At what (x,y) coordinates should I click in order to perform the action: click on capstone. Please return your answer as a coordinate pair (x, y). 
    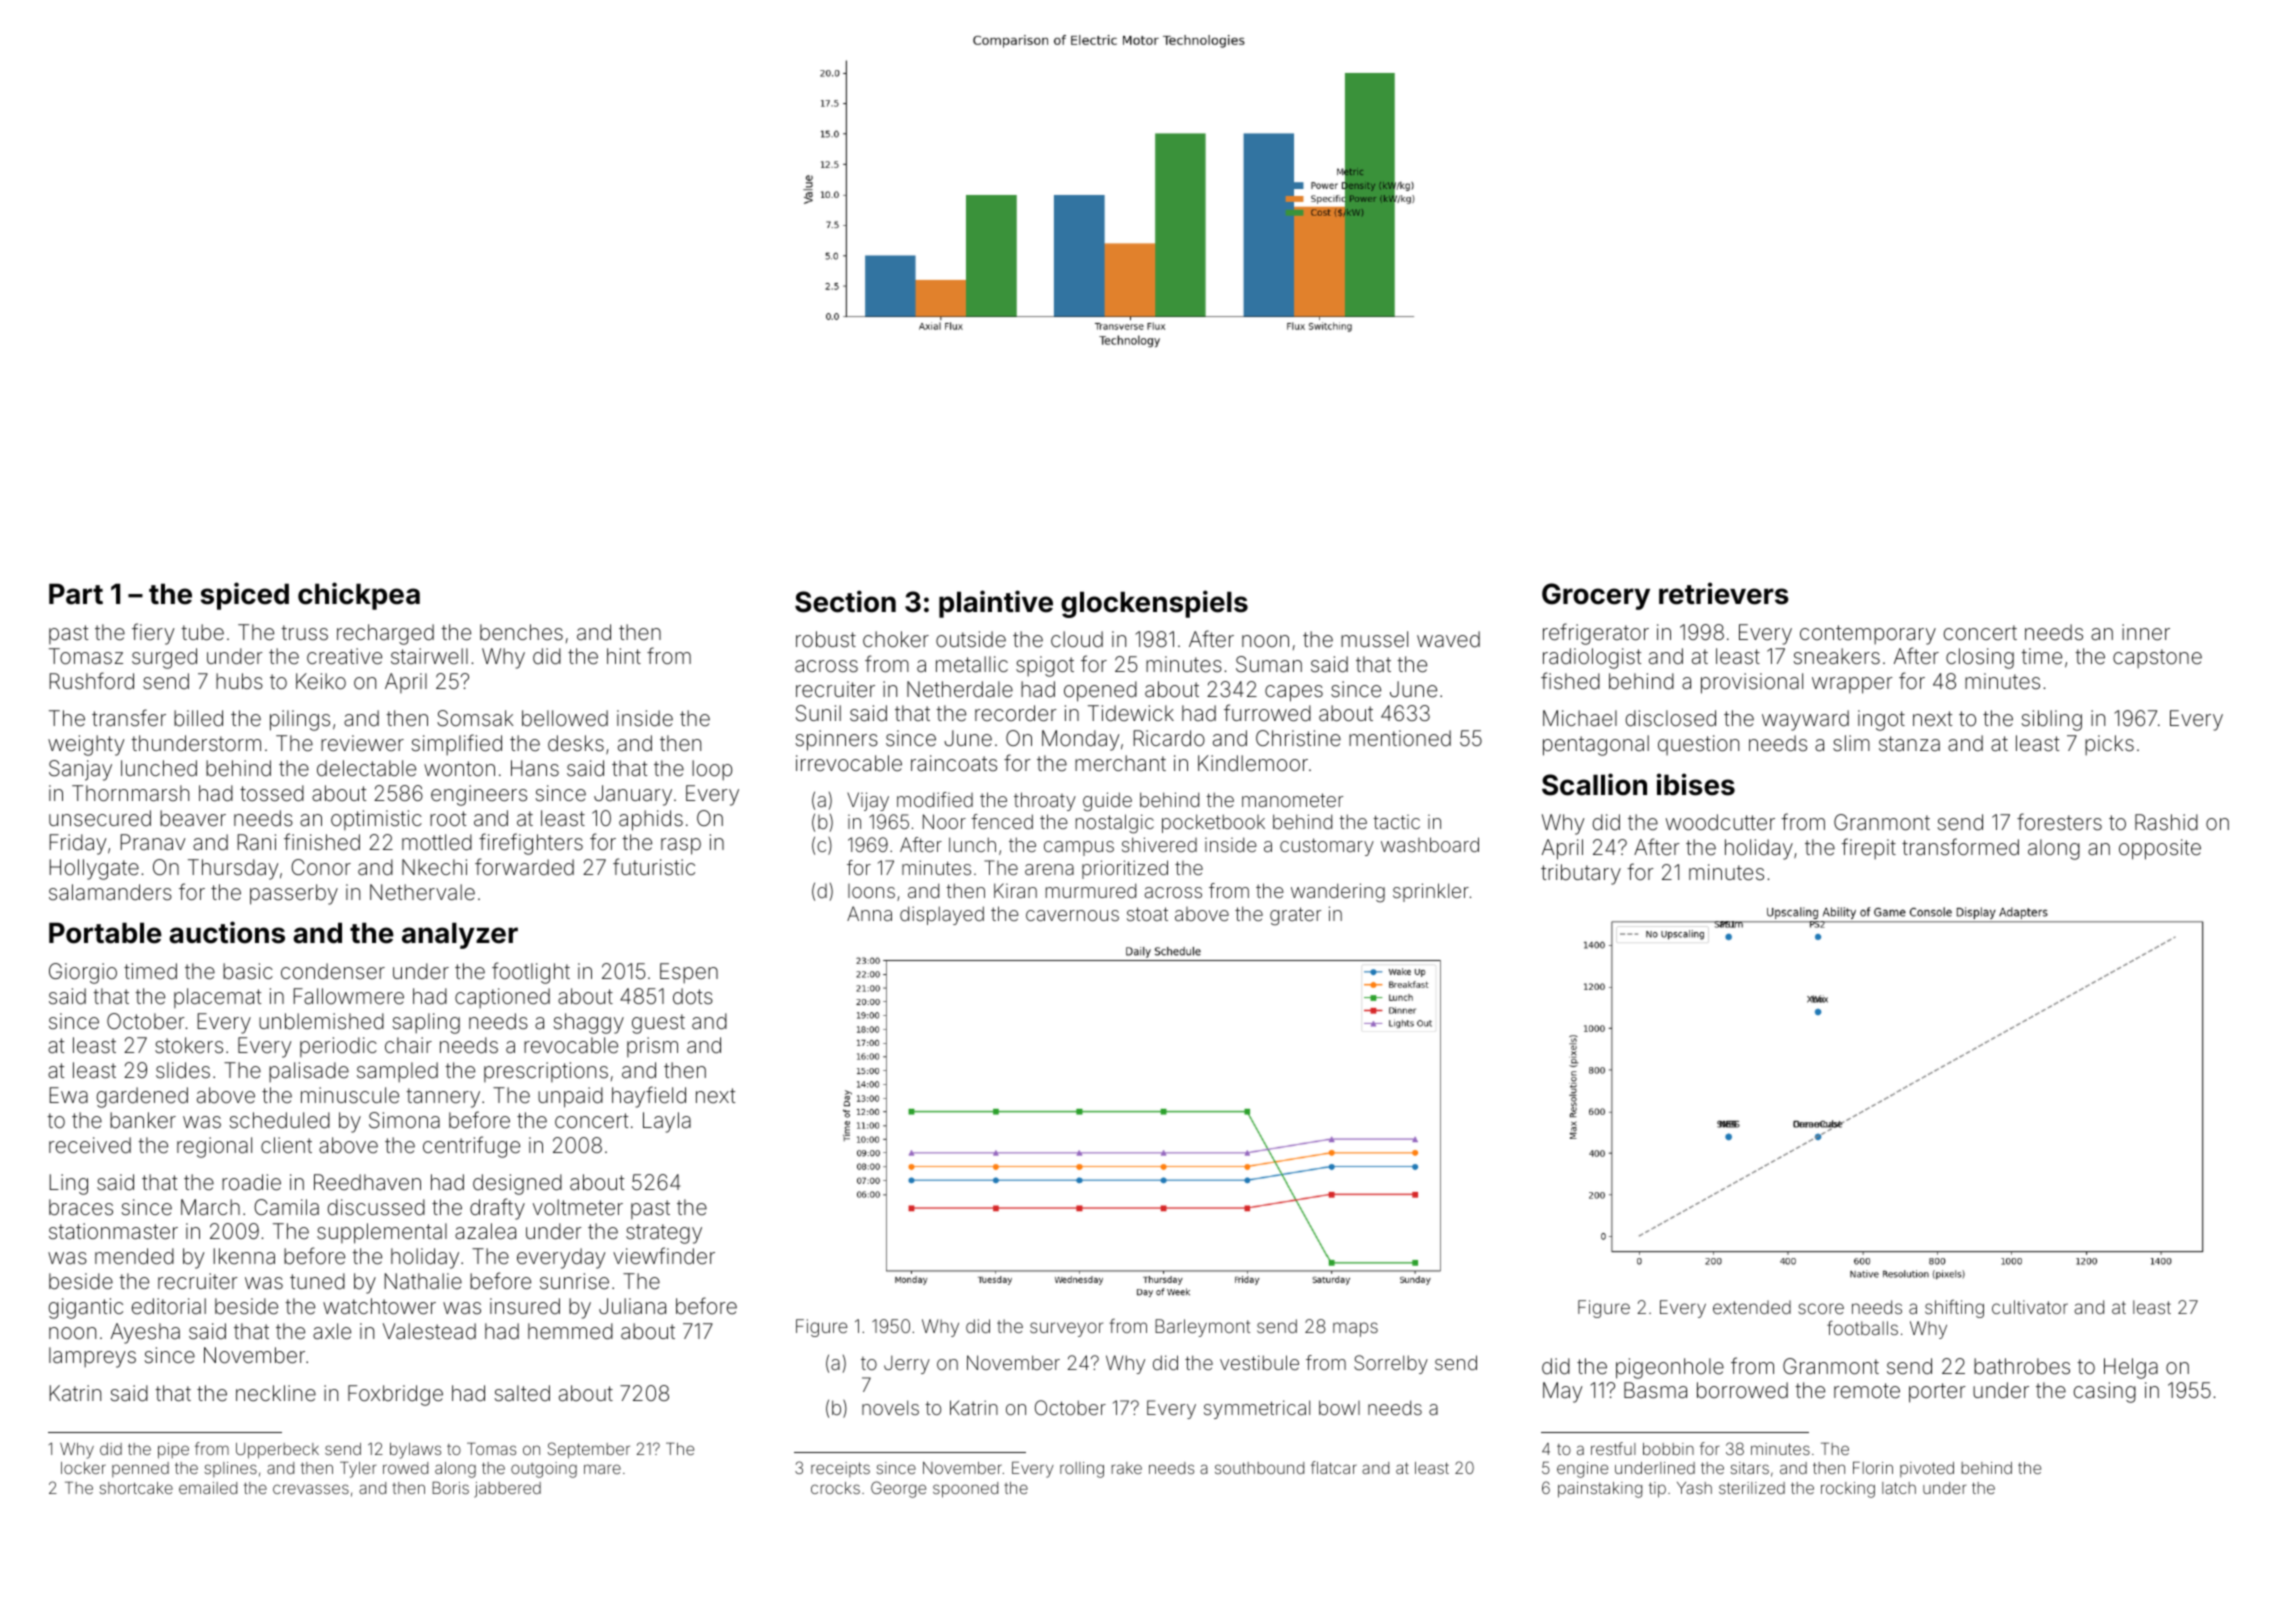
    Looking at the image, I should click on (2157, 659).
